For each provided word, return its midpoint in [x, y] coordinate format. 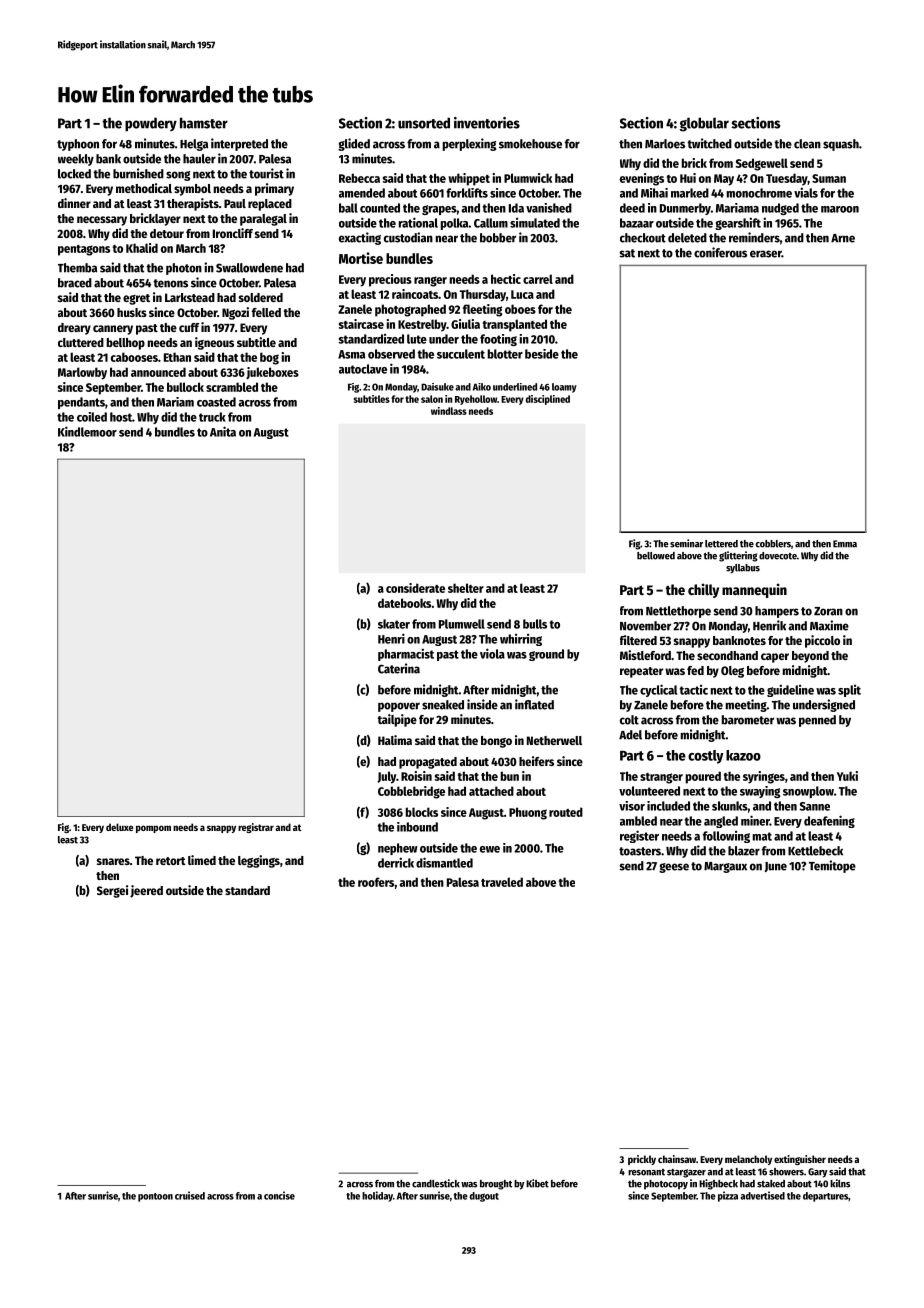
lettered [721, 544]
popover [399, 707]
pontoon [155, 1197]
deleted [687, 238]
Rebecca [359, 178]
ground [546, 655]
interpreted [239, 144]
